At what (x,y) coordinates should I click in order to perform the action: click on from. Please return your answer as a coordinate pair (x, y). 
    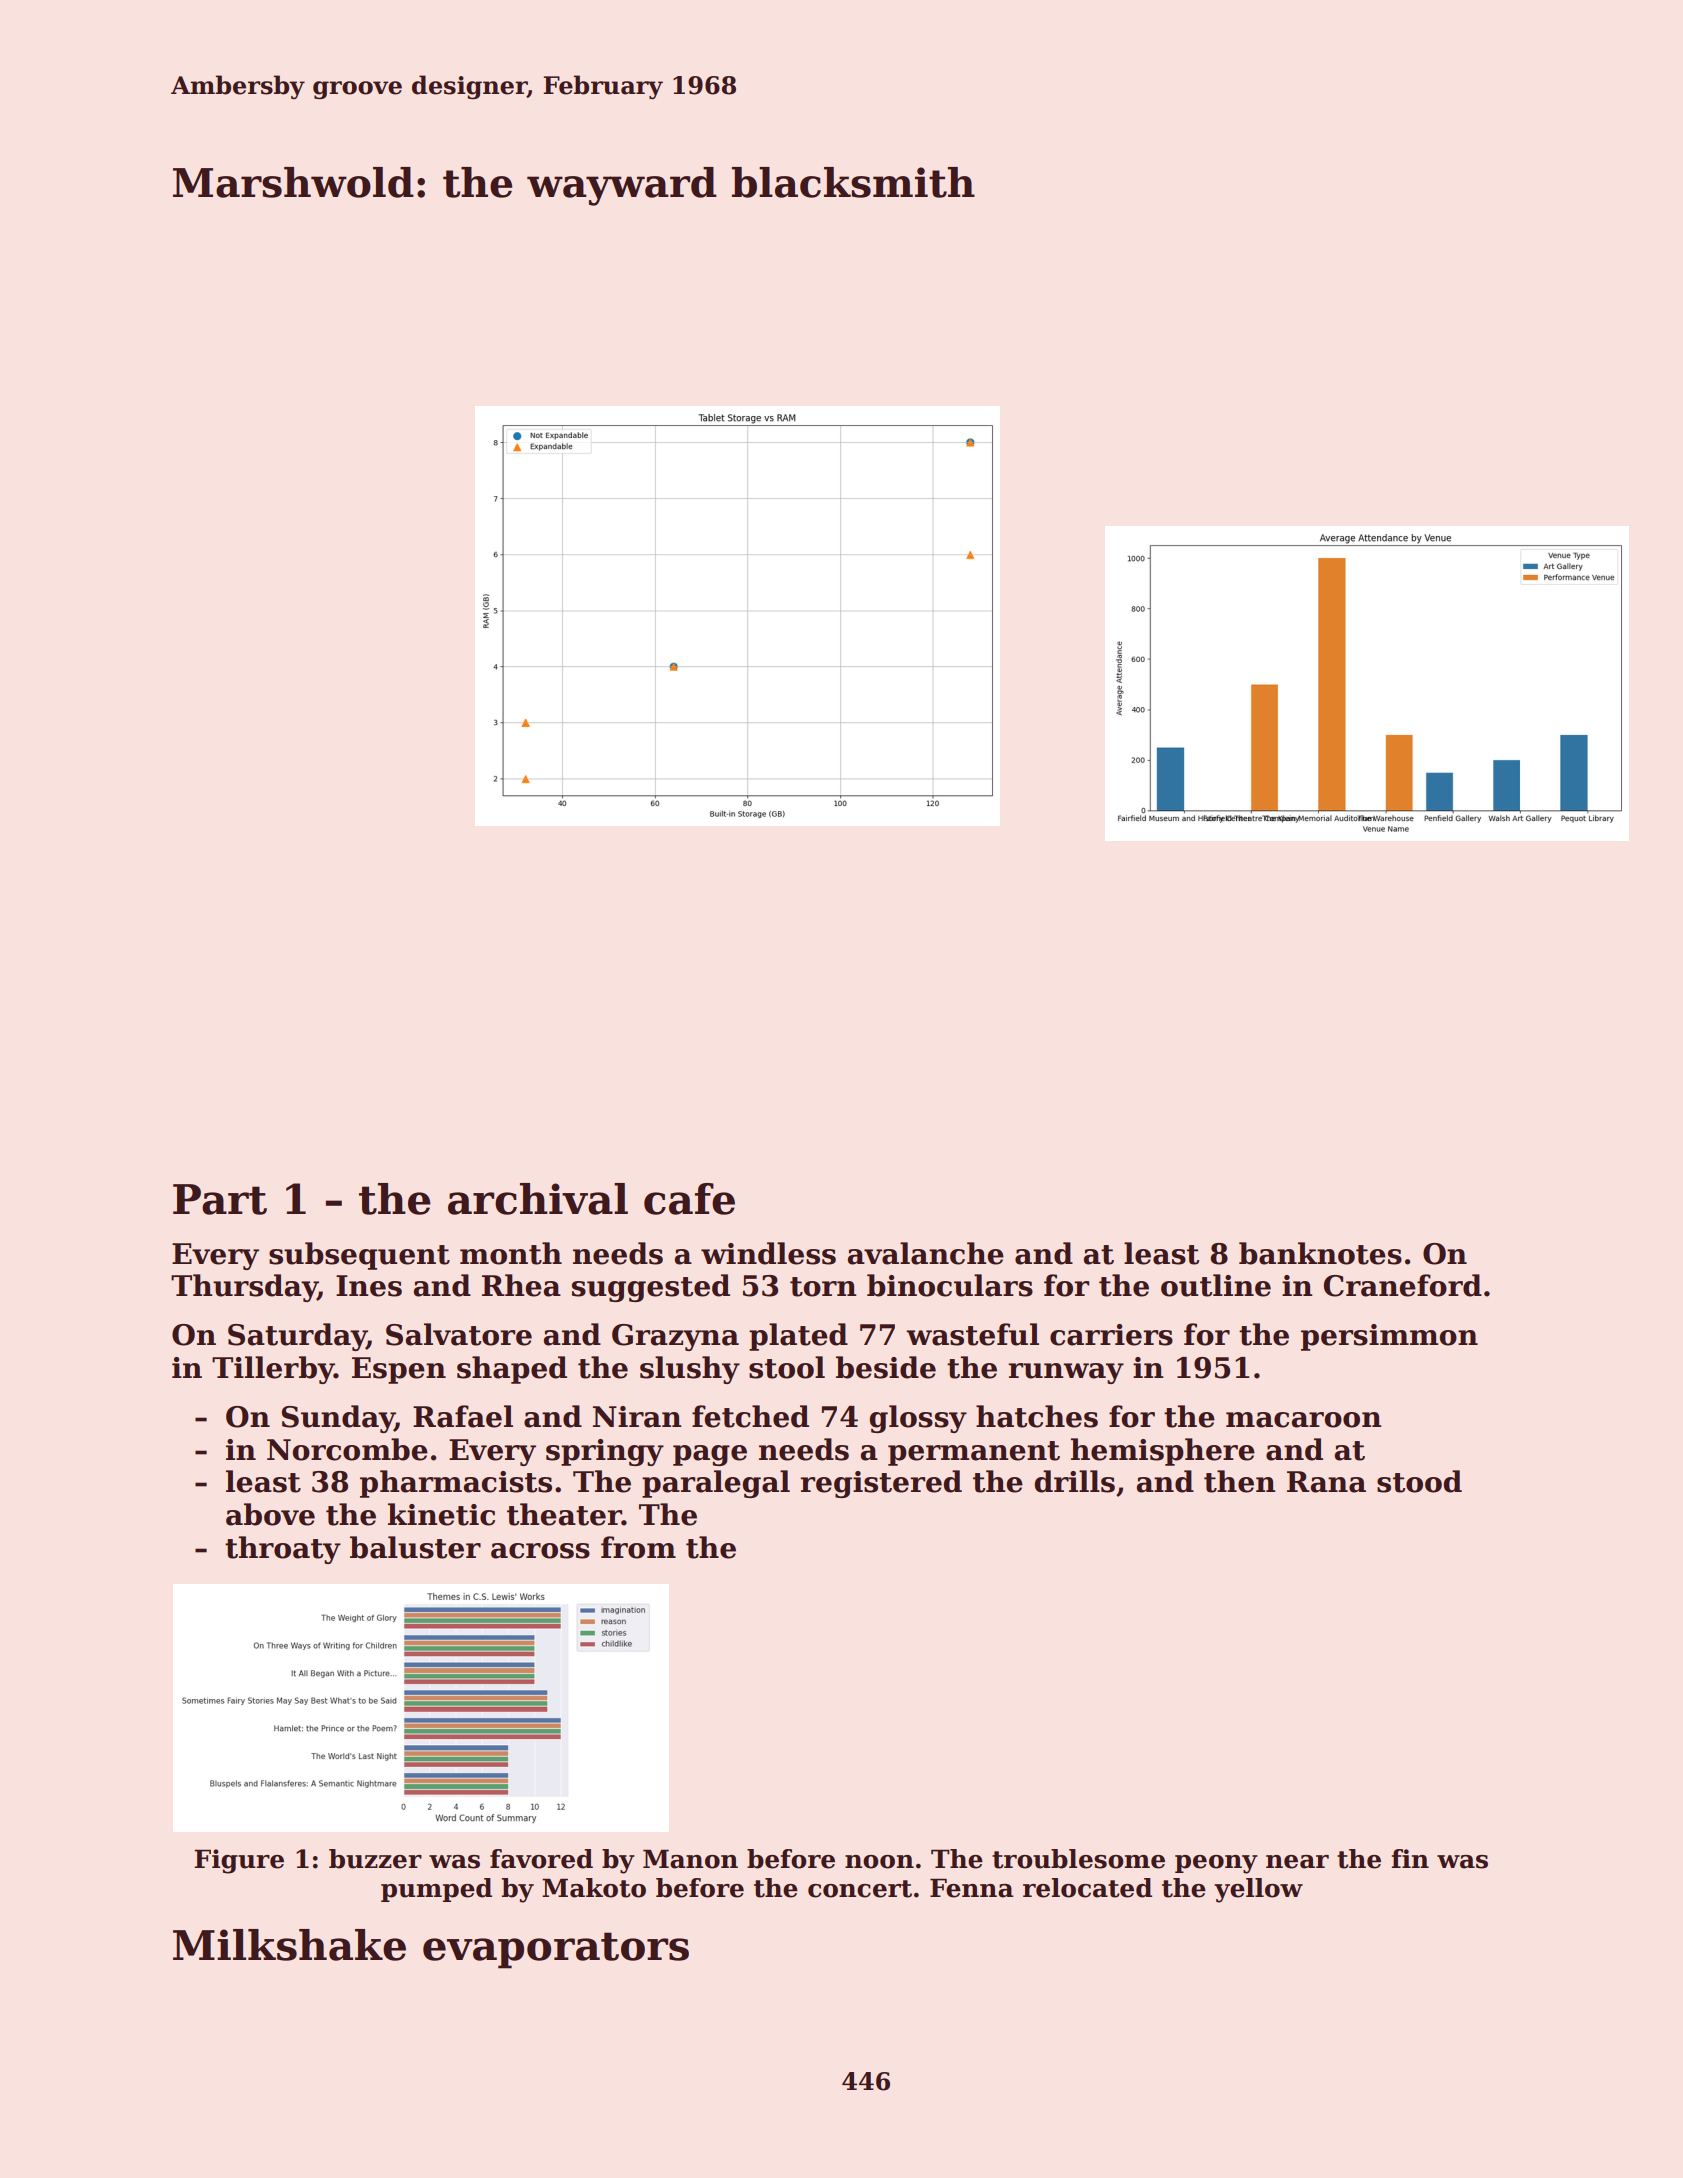
    Looking at the image, I should click on (638, 1547).
